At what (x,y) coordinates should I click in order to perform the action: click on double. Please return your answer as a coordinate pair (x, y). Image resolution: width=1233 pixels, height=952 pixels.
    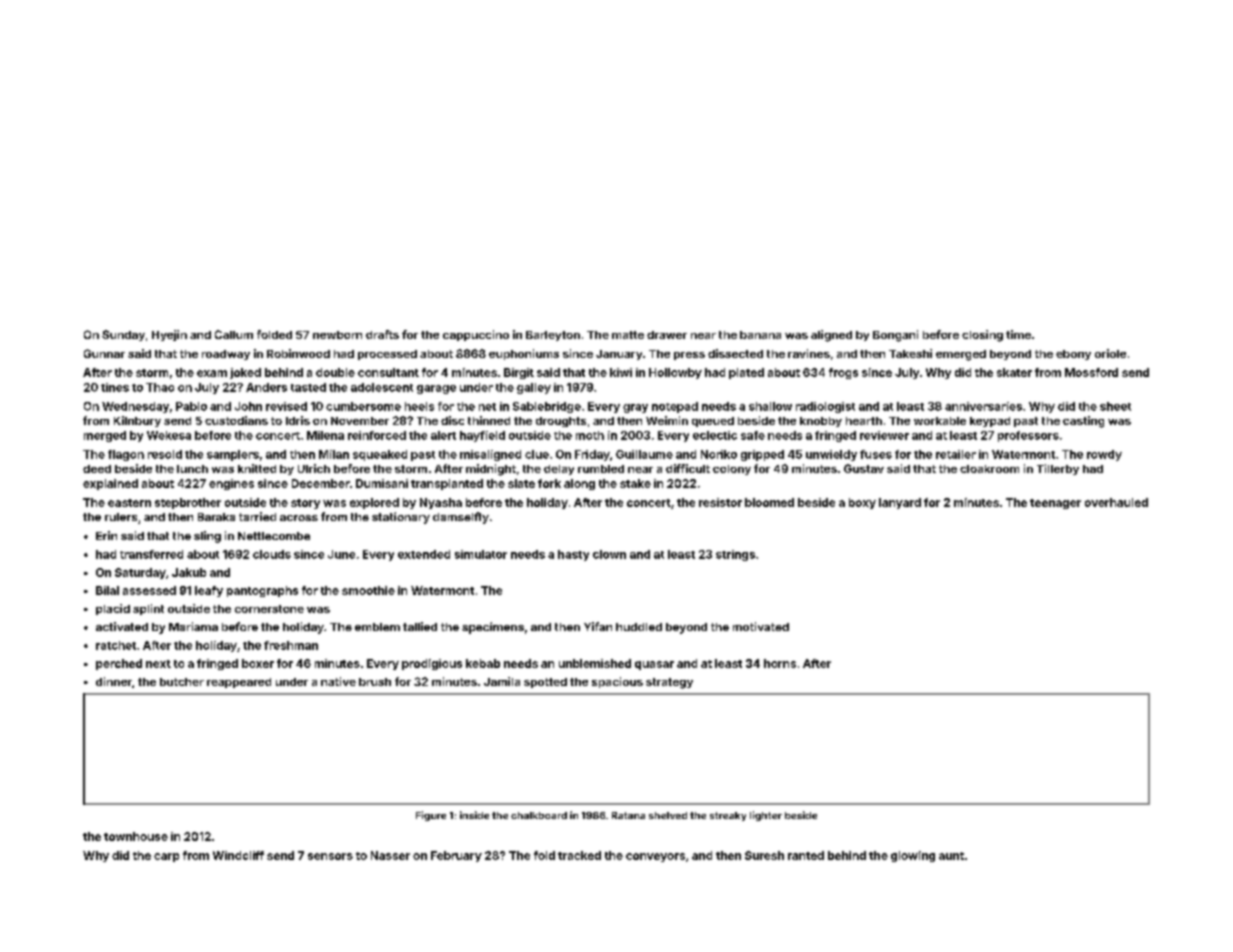
    Looking at the image, I should click on (335, 372).
